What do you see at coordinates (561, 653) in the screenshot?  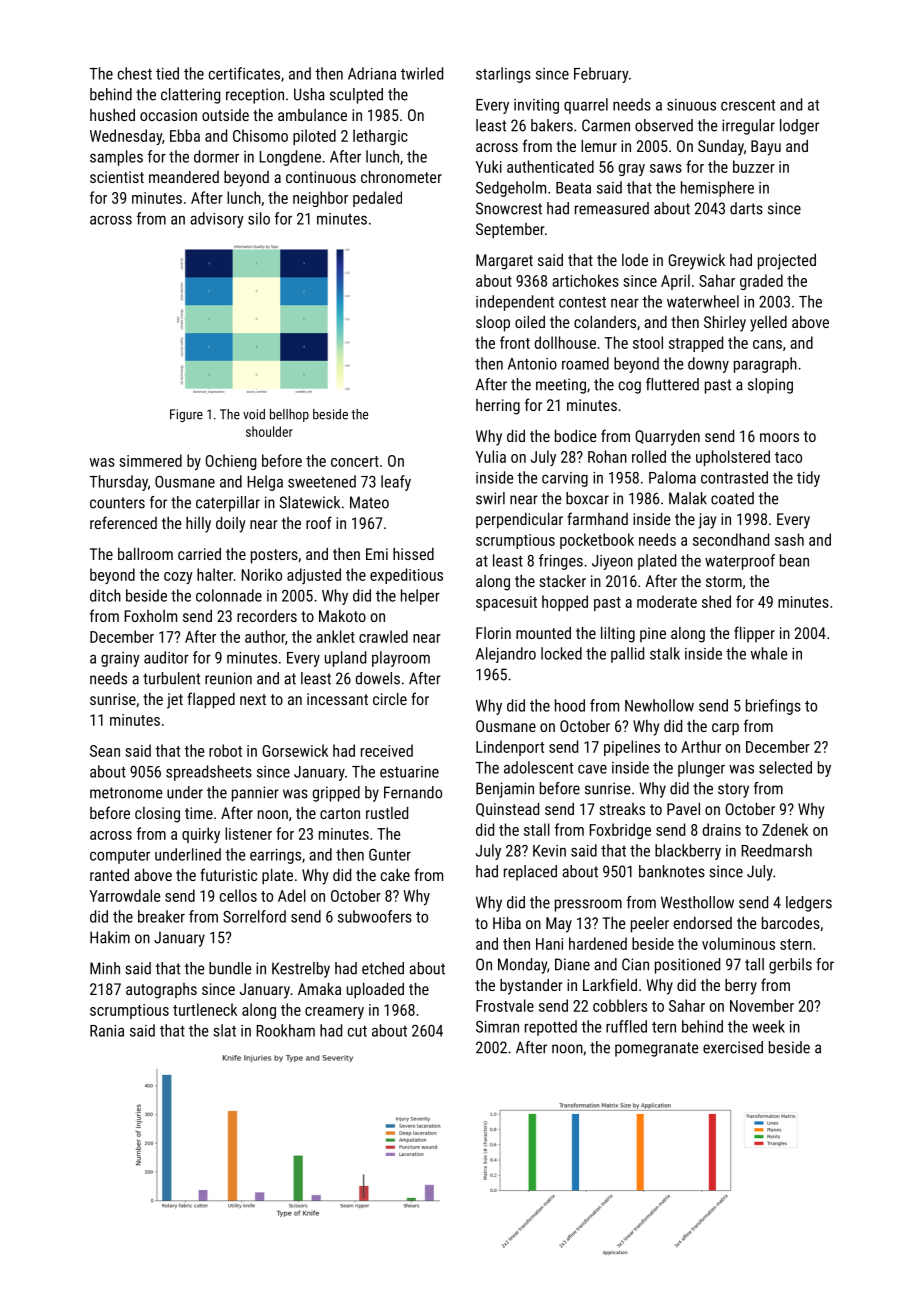 I see `locked` at bounding box center [561, 653].
